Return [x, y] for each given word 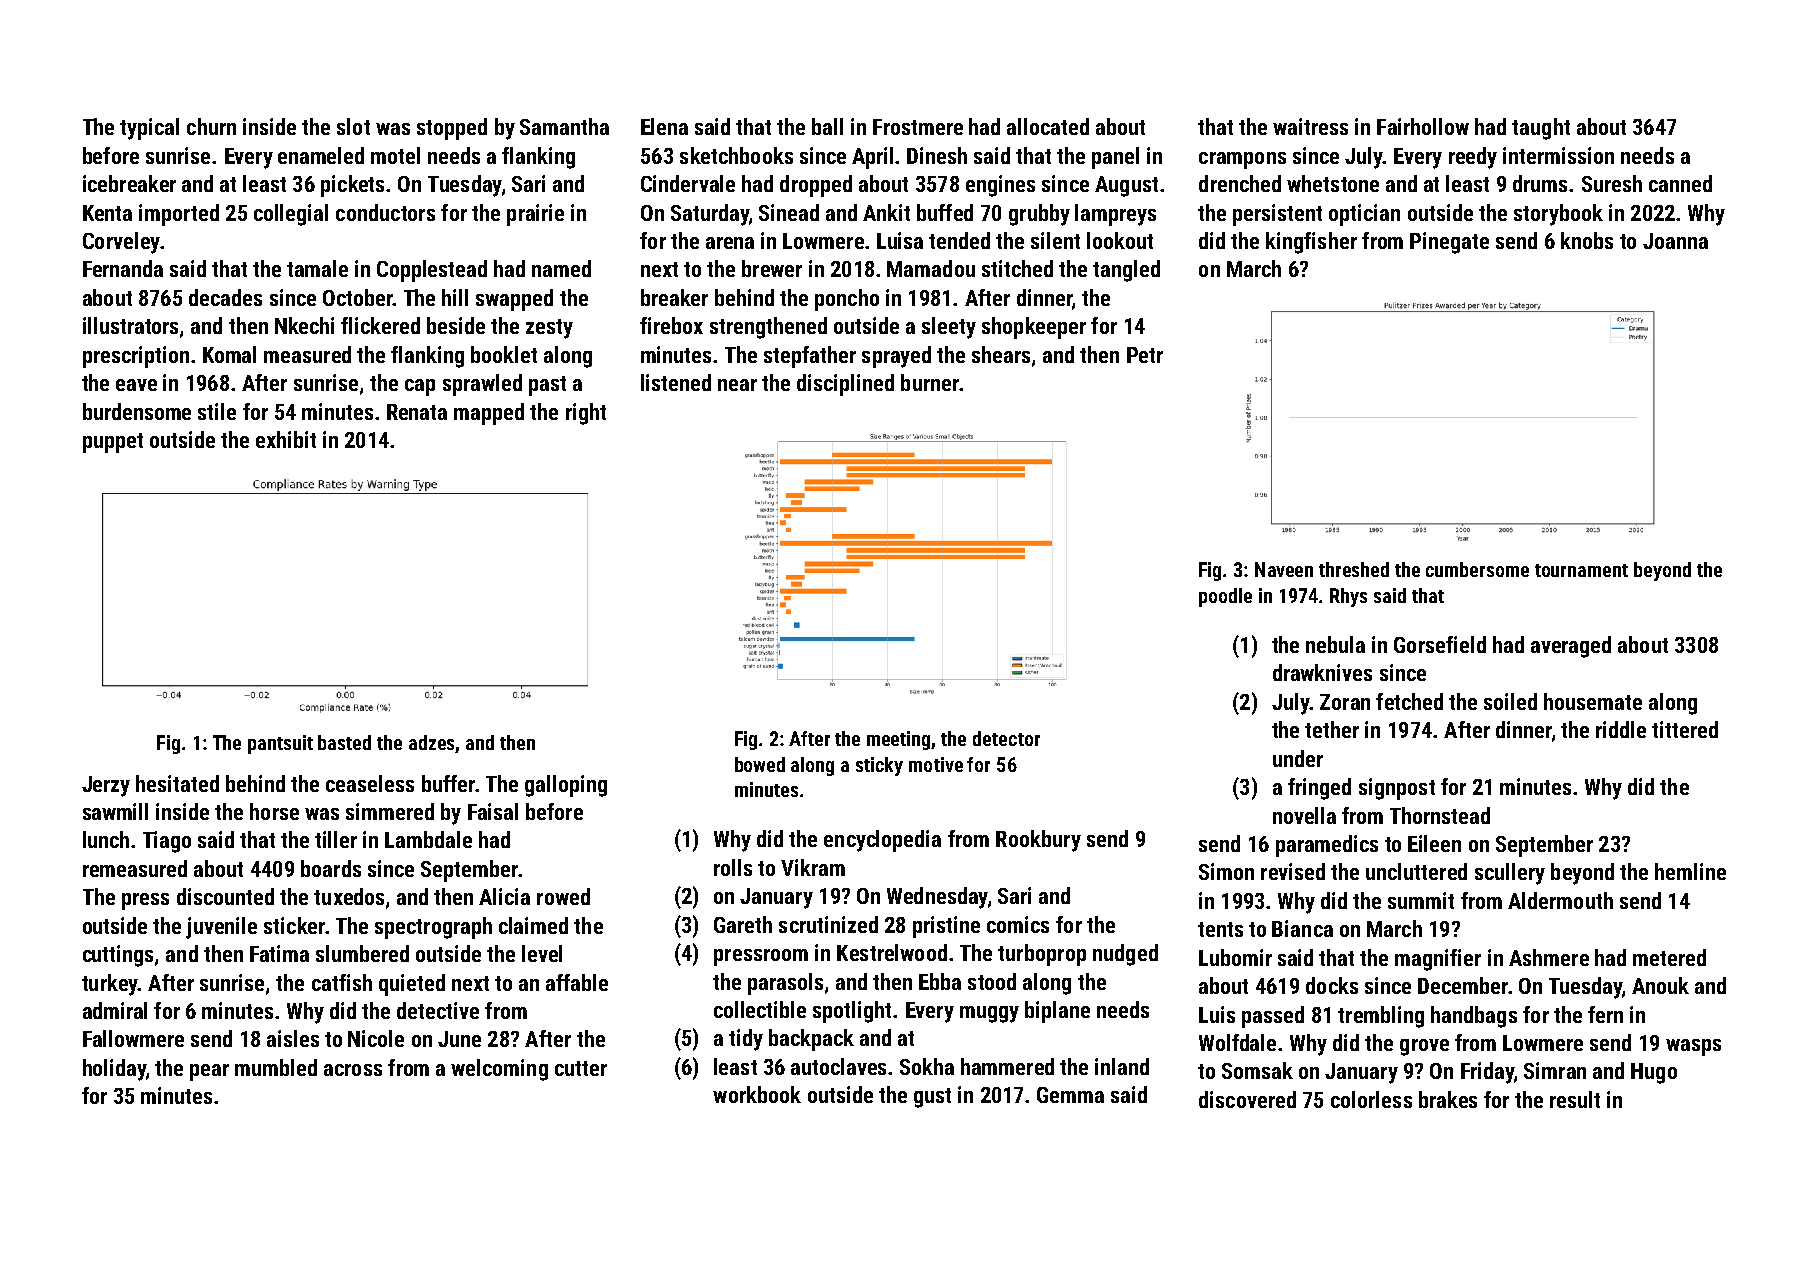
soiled [1510, 701]
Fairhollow [1423, 126]
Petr [1145, 355]
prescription [136, 357]
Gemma [1070, 1095]
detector [1006, 738]
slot [353, 126]
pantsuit [280, 744]
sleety [949, 328]
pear [209, 1072]
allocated [1048, 126]
